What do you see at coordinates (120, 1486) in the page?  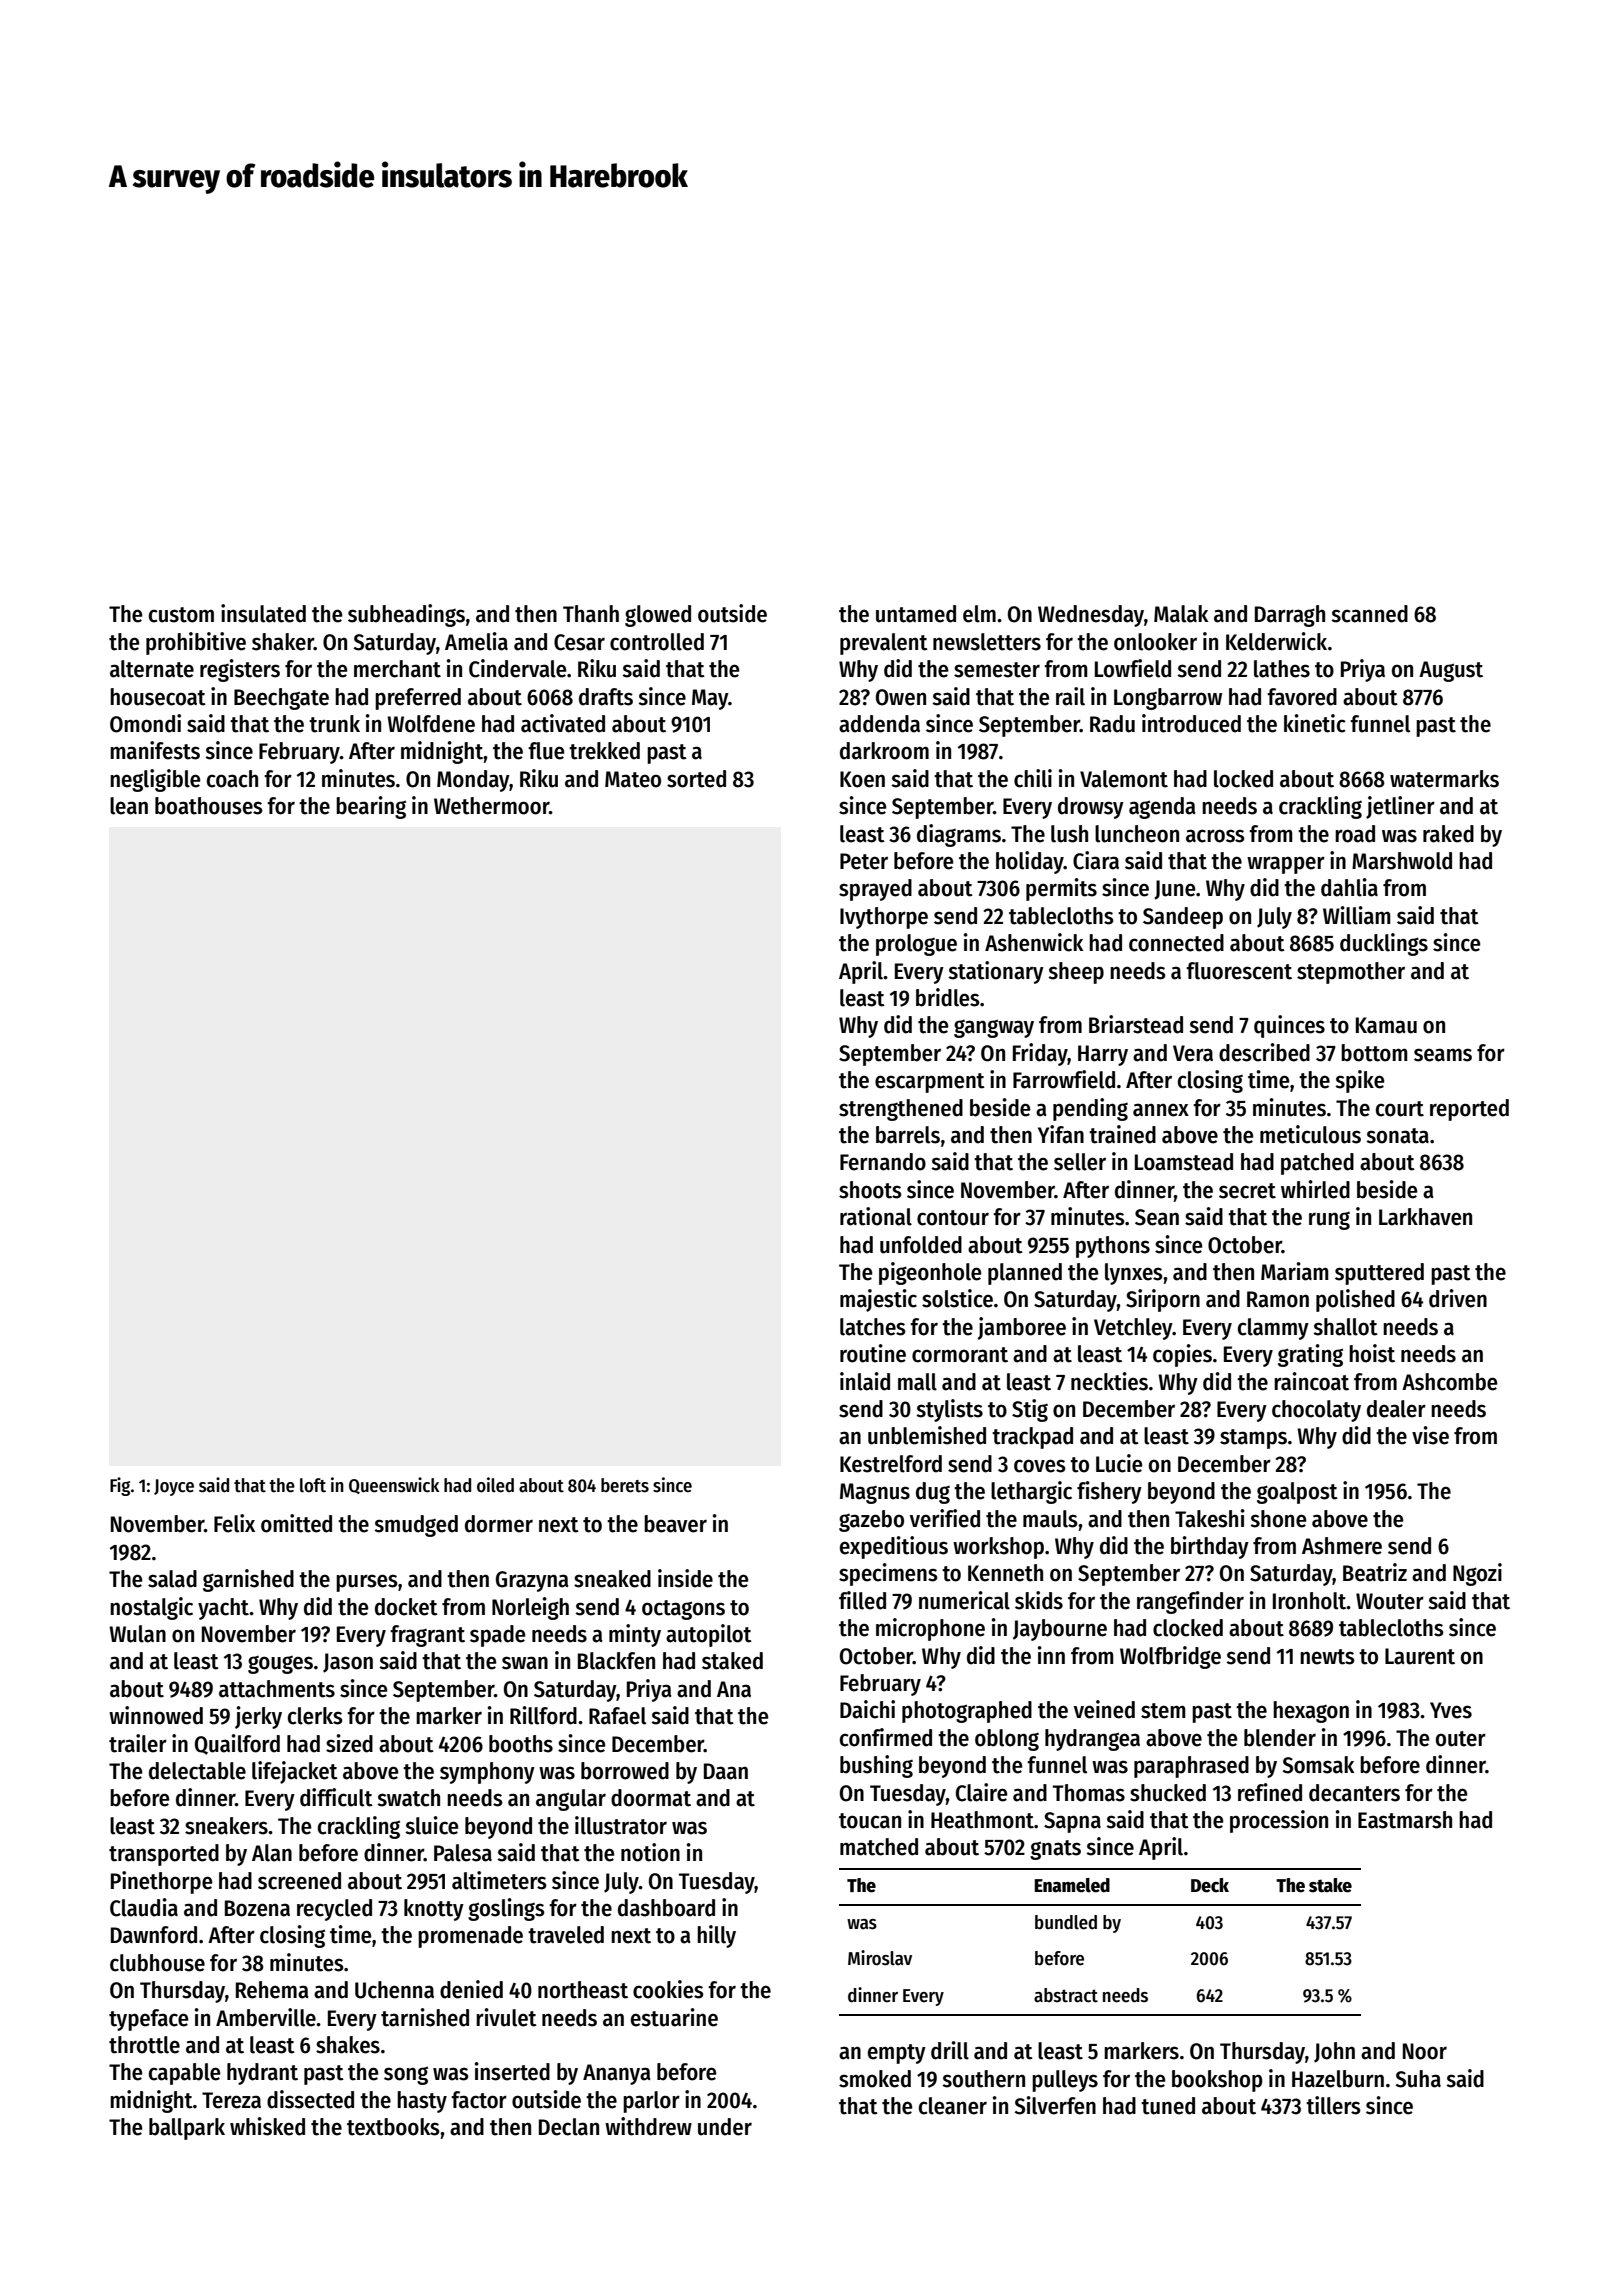 I see `Fig` at bounding box center [120, 1486].
